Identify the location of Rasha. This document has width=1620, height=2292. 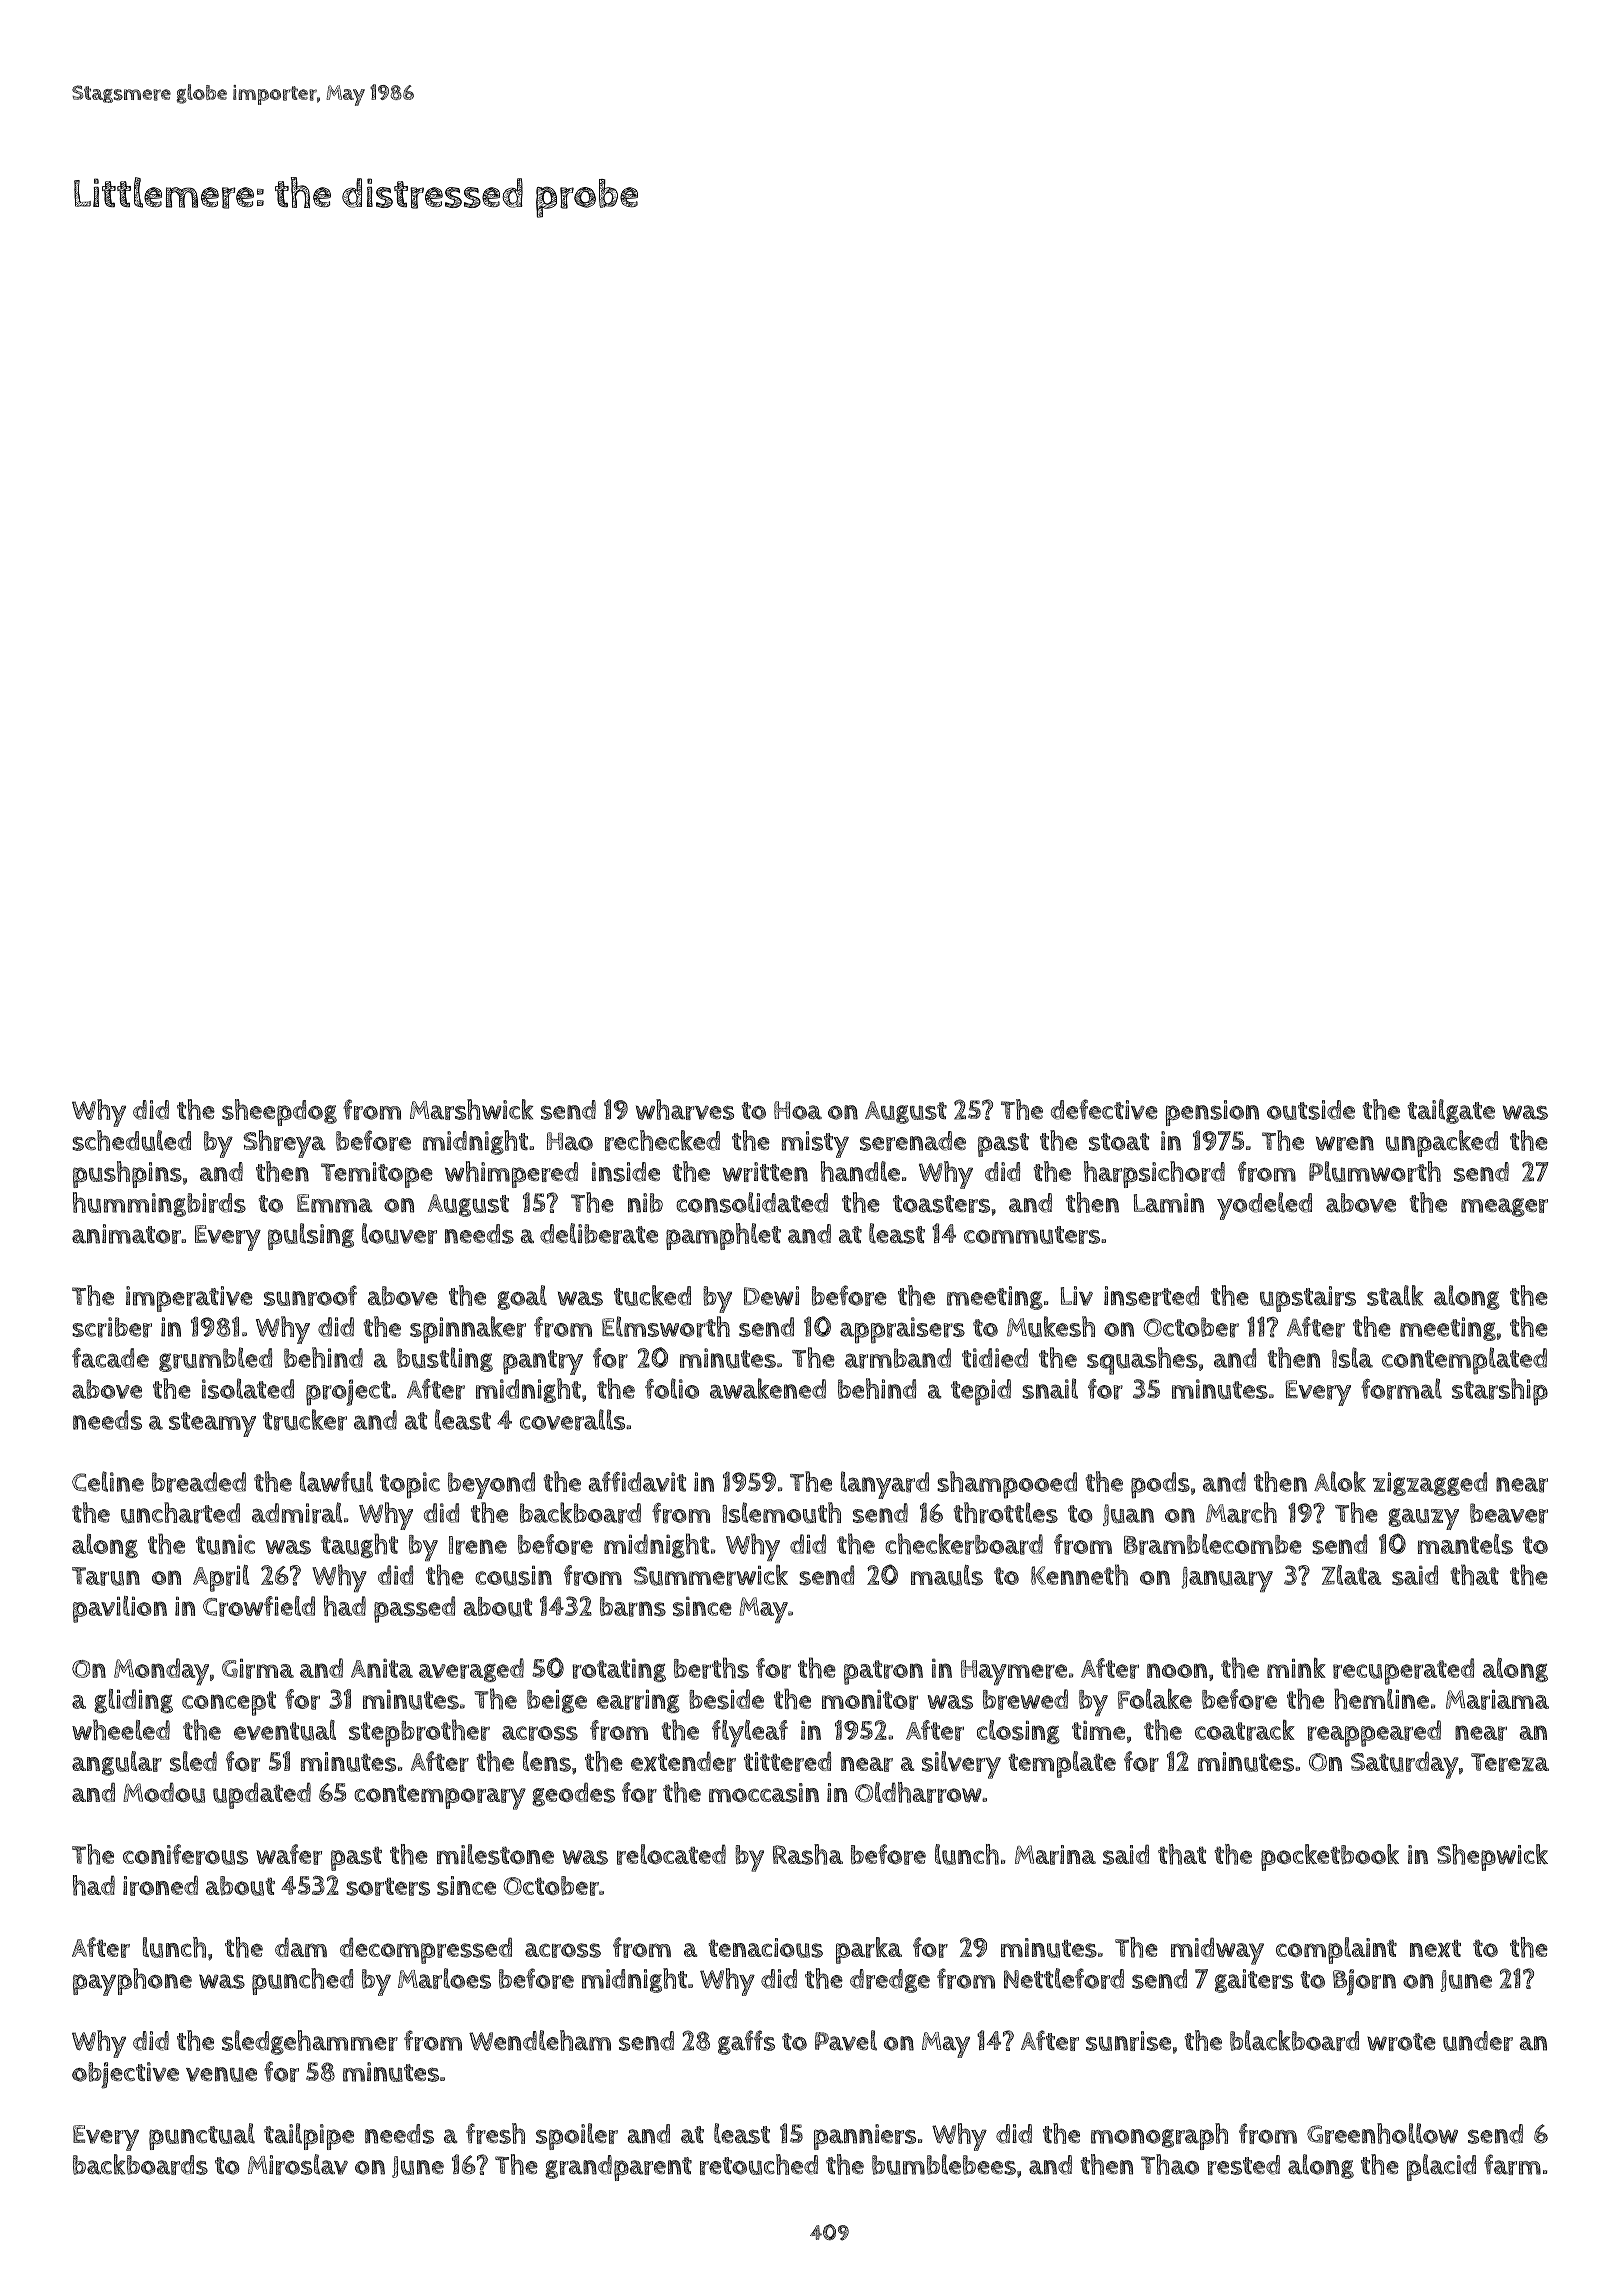
(808, 1854).
